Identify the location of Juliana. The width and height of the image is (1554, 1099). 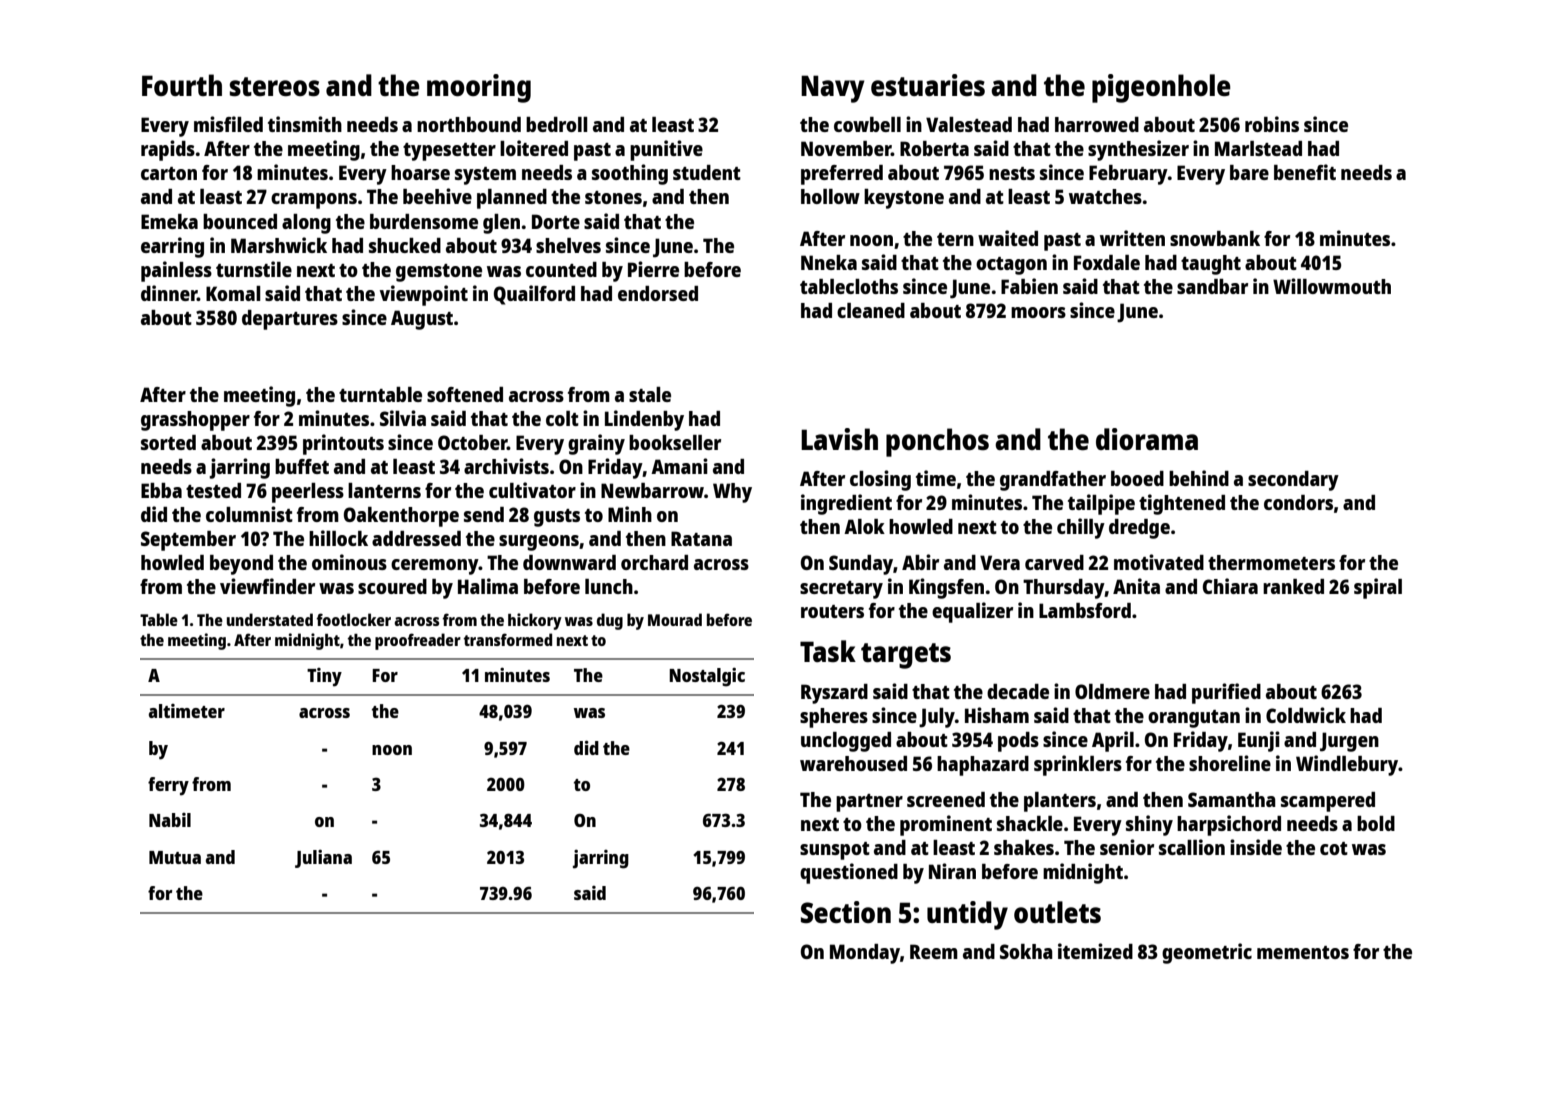
(323, 859).
